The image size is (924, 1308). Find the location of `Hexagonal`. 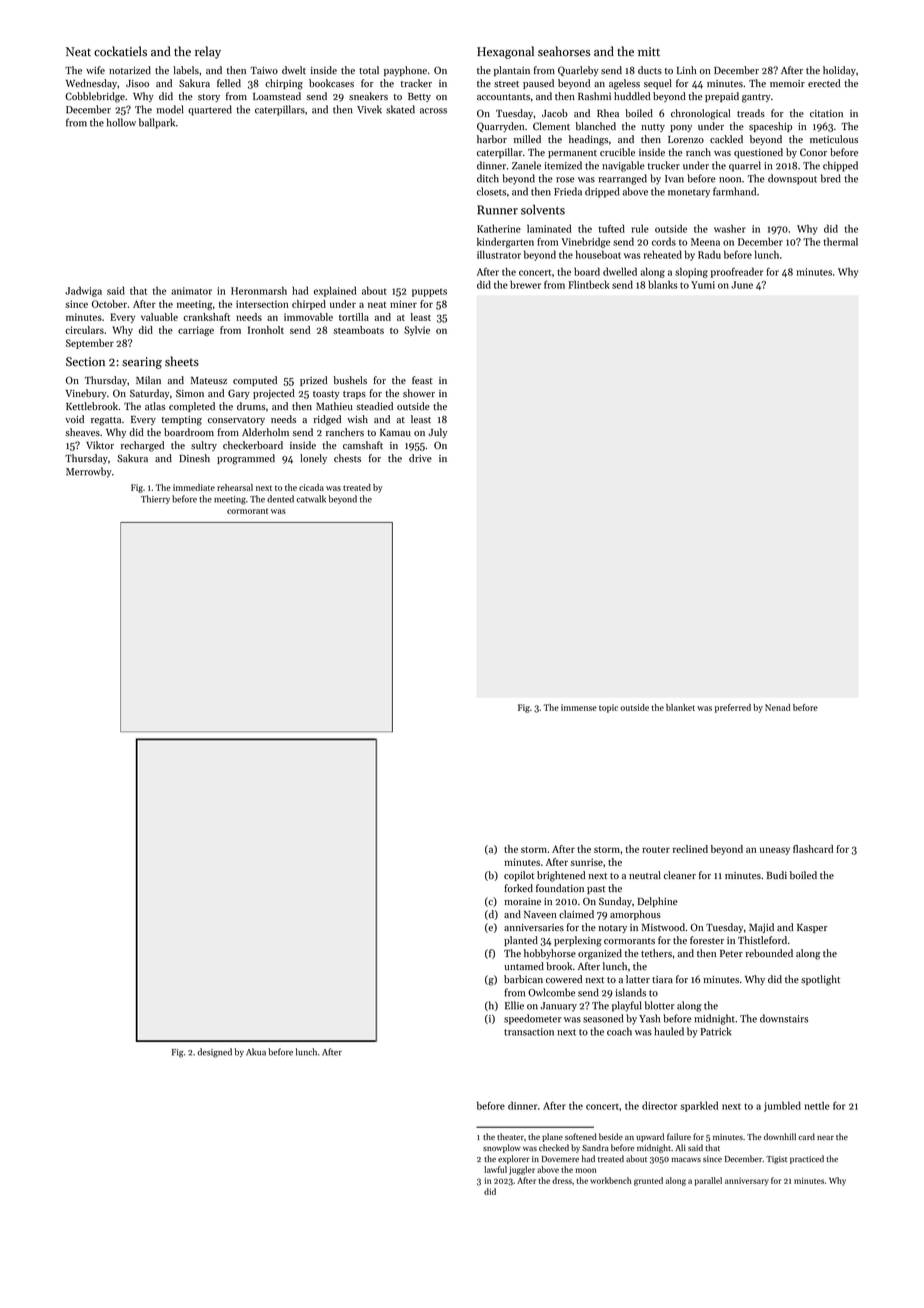

Hexagonal is located at coordinates (505, 52).
